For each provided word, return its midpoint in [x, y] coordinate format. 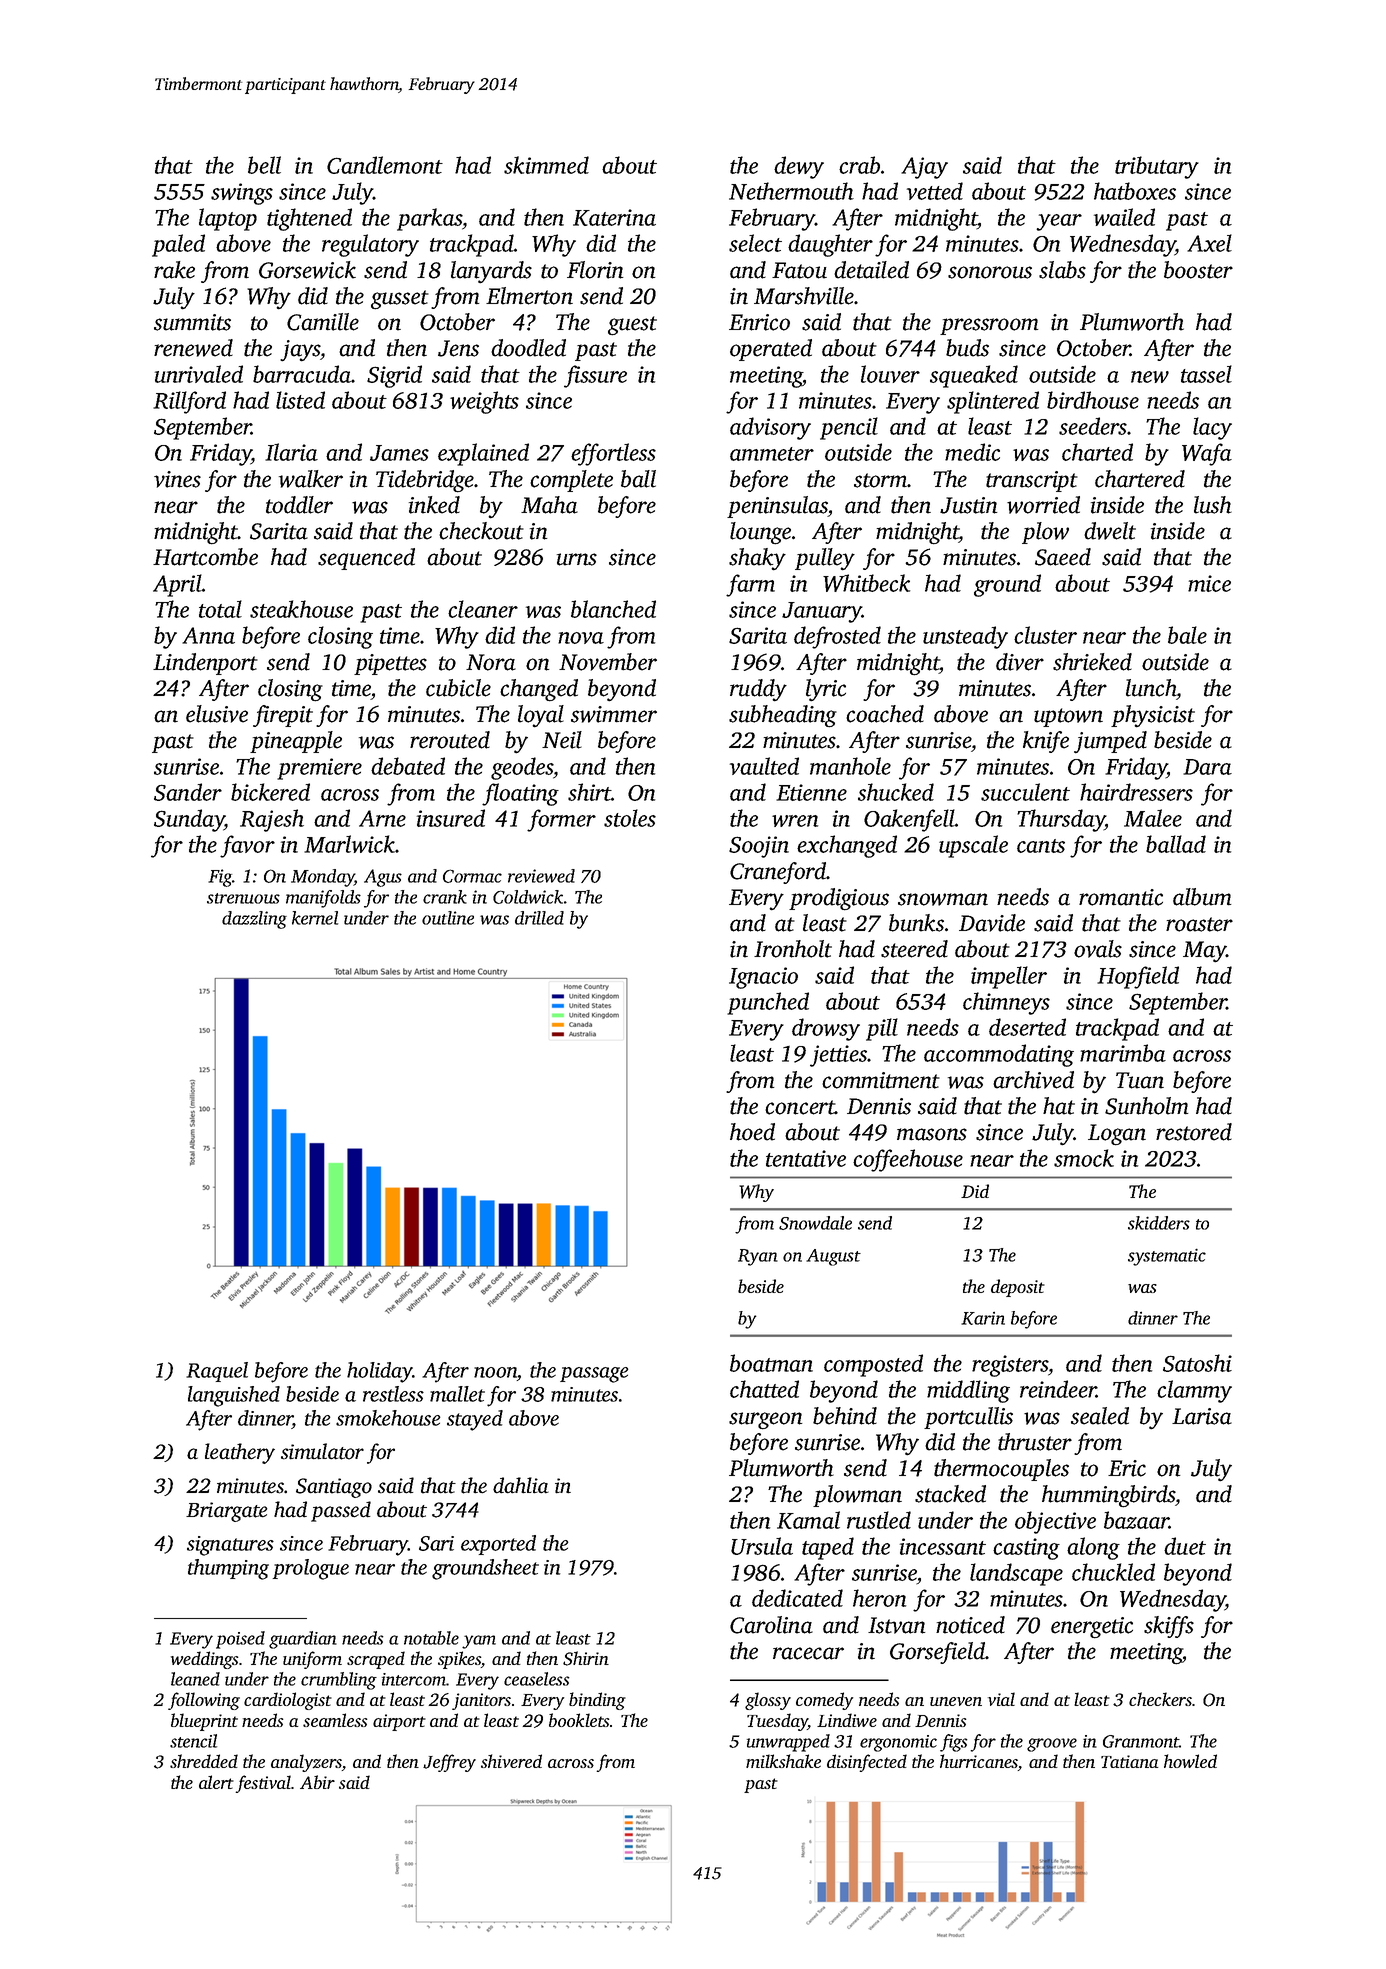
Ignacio [763, 978]
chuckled [1113, 1572]
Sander [188, 792]
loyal [541, 716]
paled [178, 245]
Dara [1207, 767]
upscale [973, 846]
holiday [380, 1372]
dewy [799, 167]
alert [216, 1782]
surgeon [766, 1421]
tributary [1157, 167]
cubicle [458, 688]
